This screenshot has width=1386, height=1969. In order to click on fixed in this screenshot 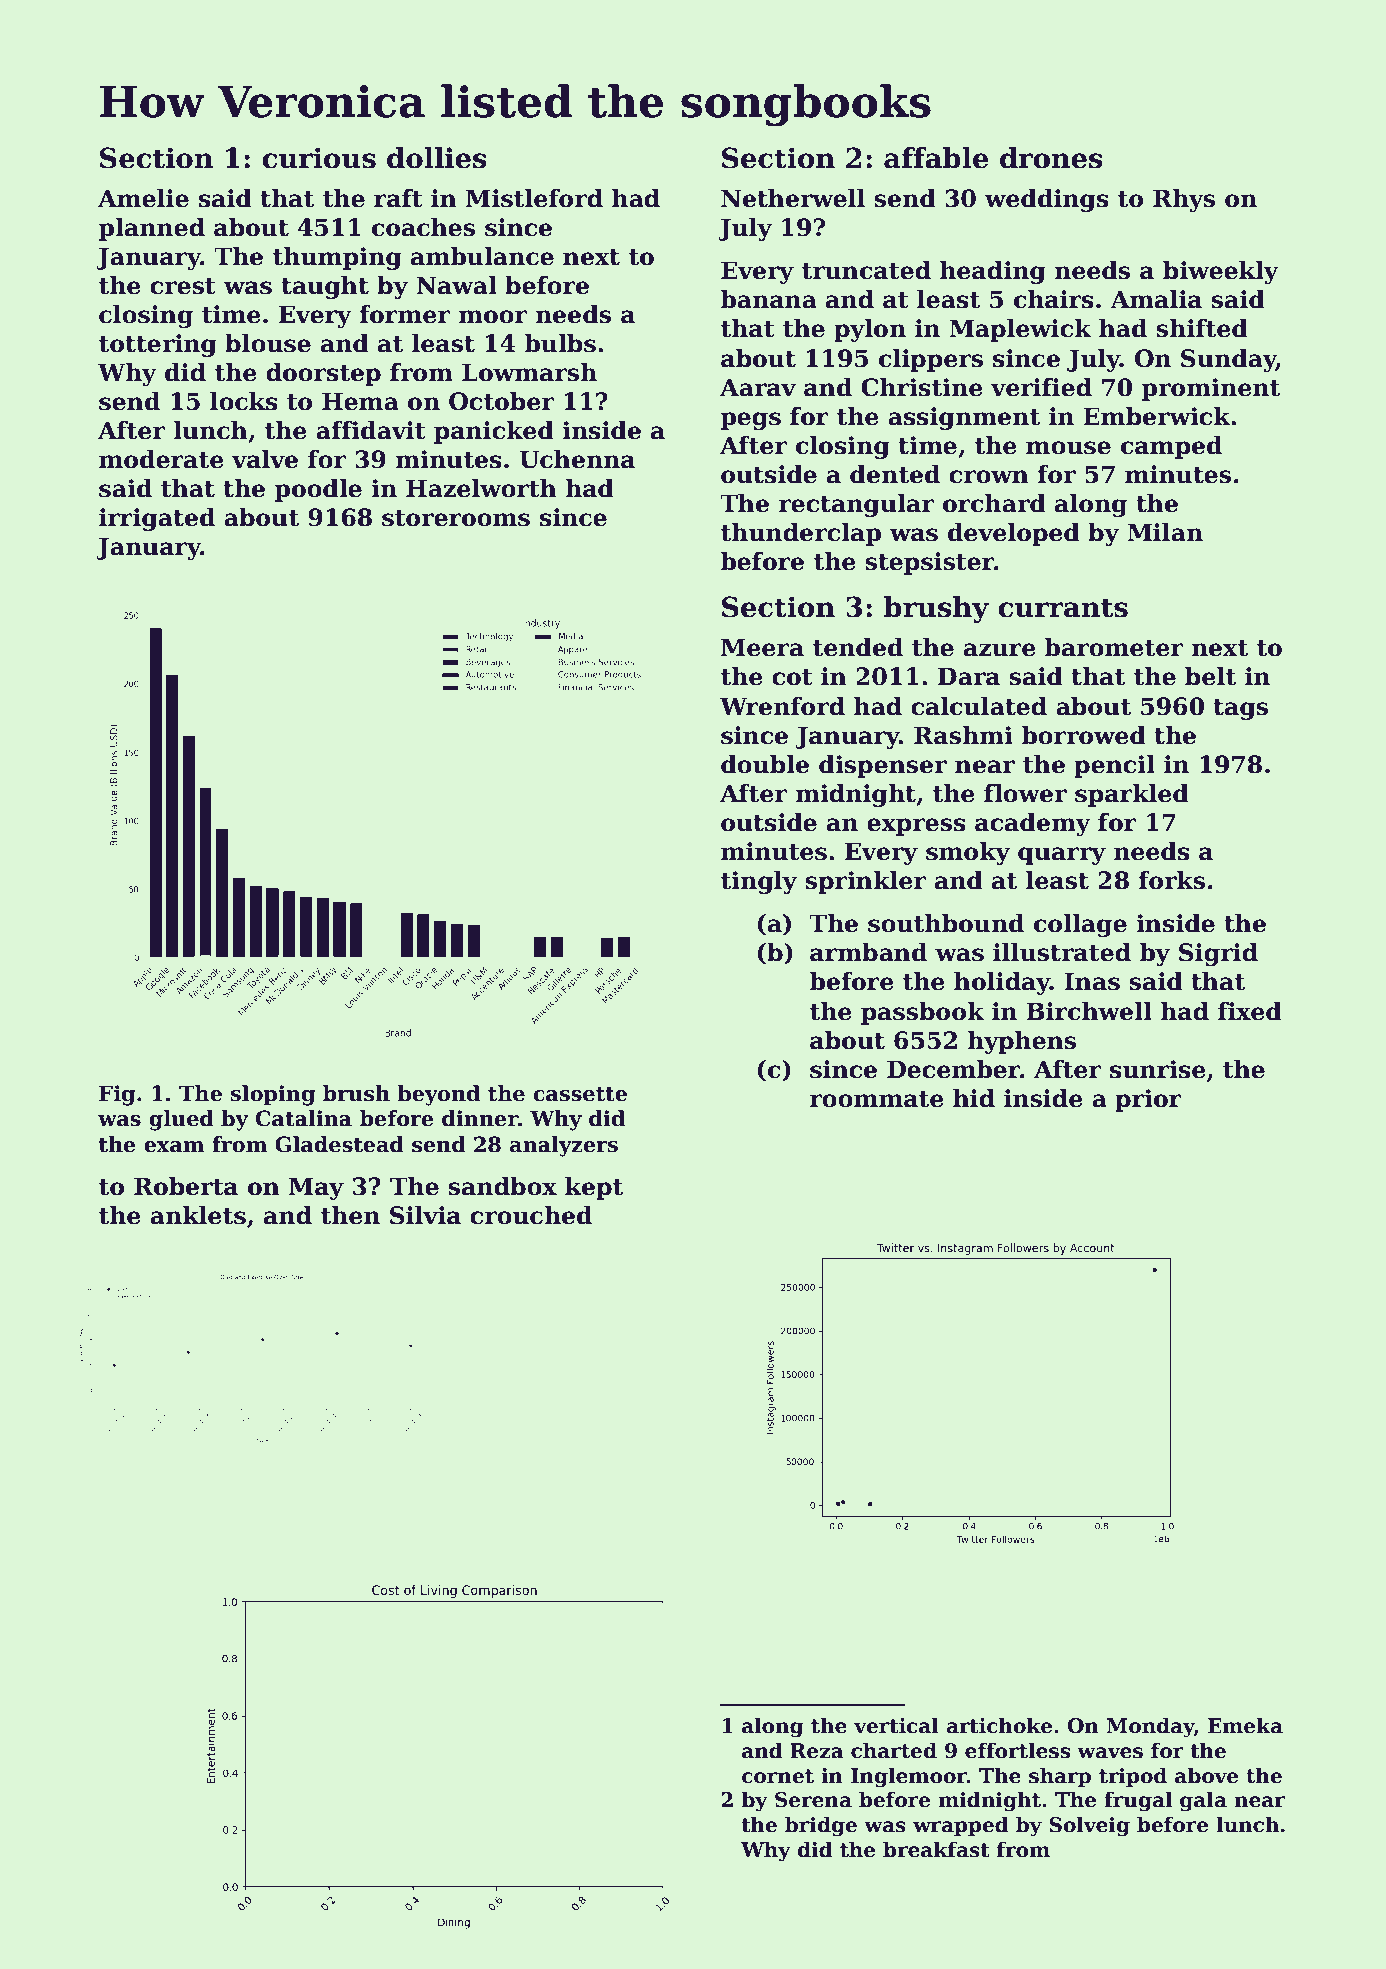, I will do `click(1250, 1011)`.
